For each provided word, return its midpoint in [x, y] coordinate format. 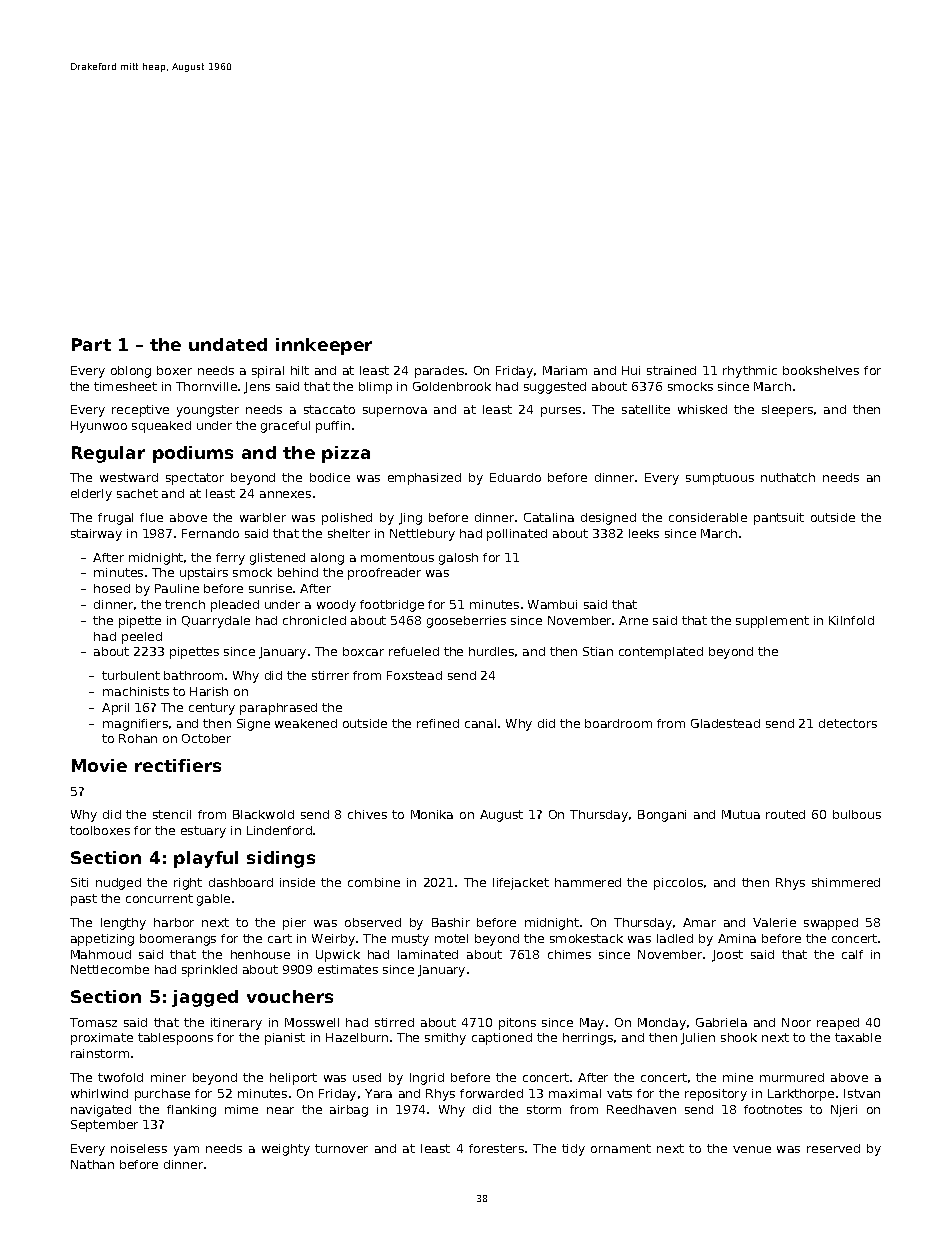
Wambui [552, 604]
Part [91, 344]
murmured [792, 1077]
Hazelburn [357, 1037]
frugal [115, 519]
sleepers [787, 411]
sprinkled [209, 971]
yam [186, 1151]
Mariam [565, 370]
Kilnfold [851, 620]
